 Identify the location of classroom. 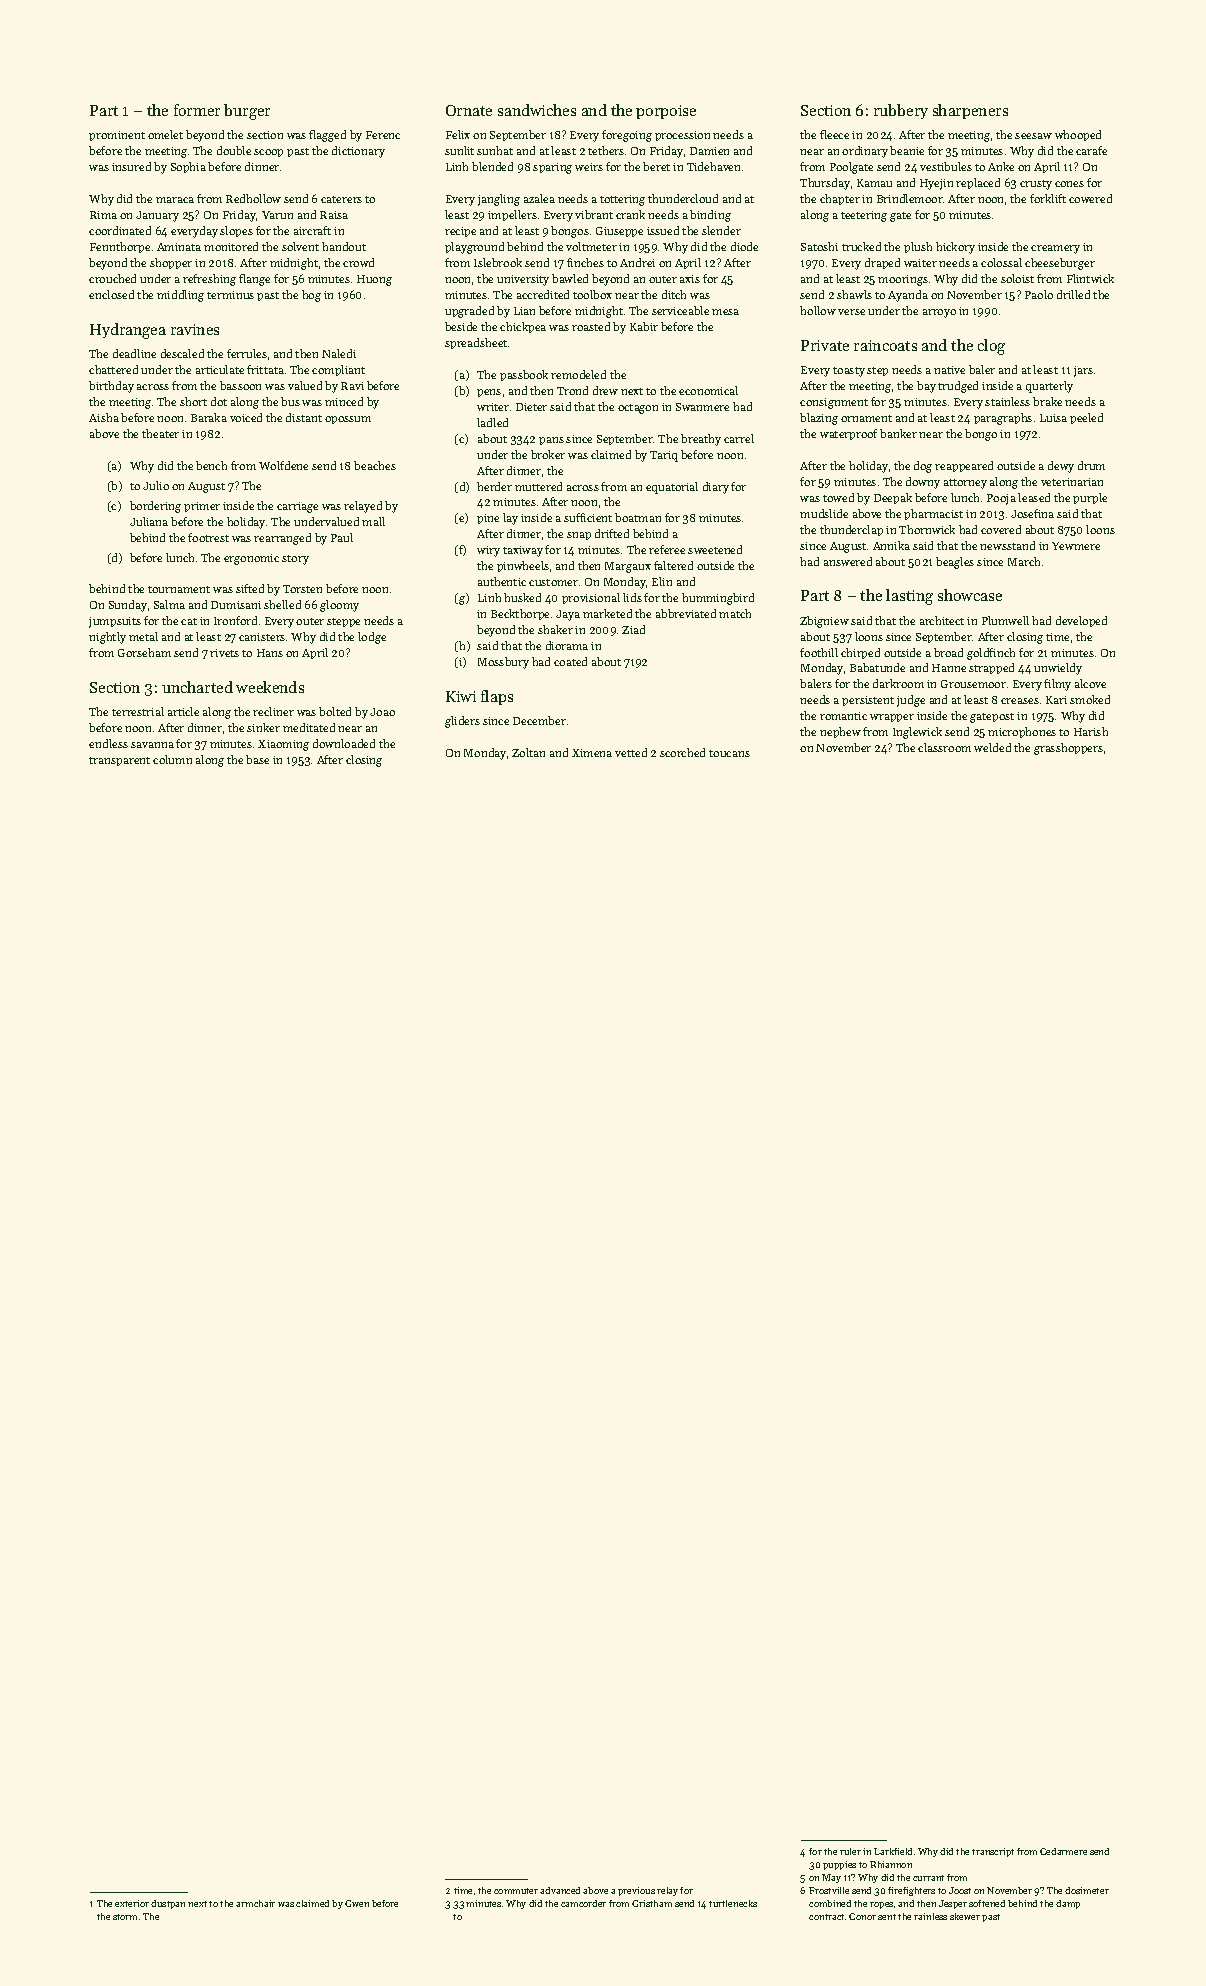
(944, 747).
